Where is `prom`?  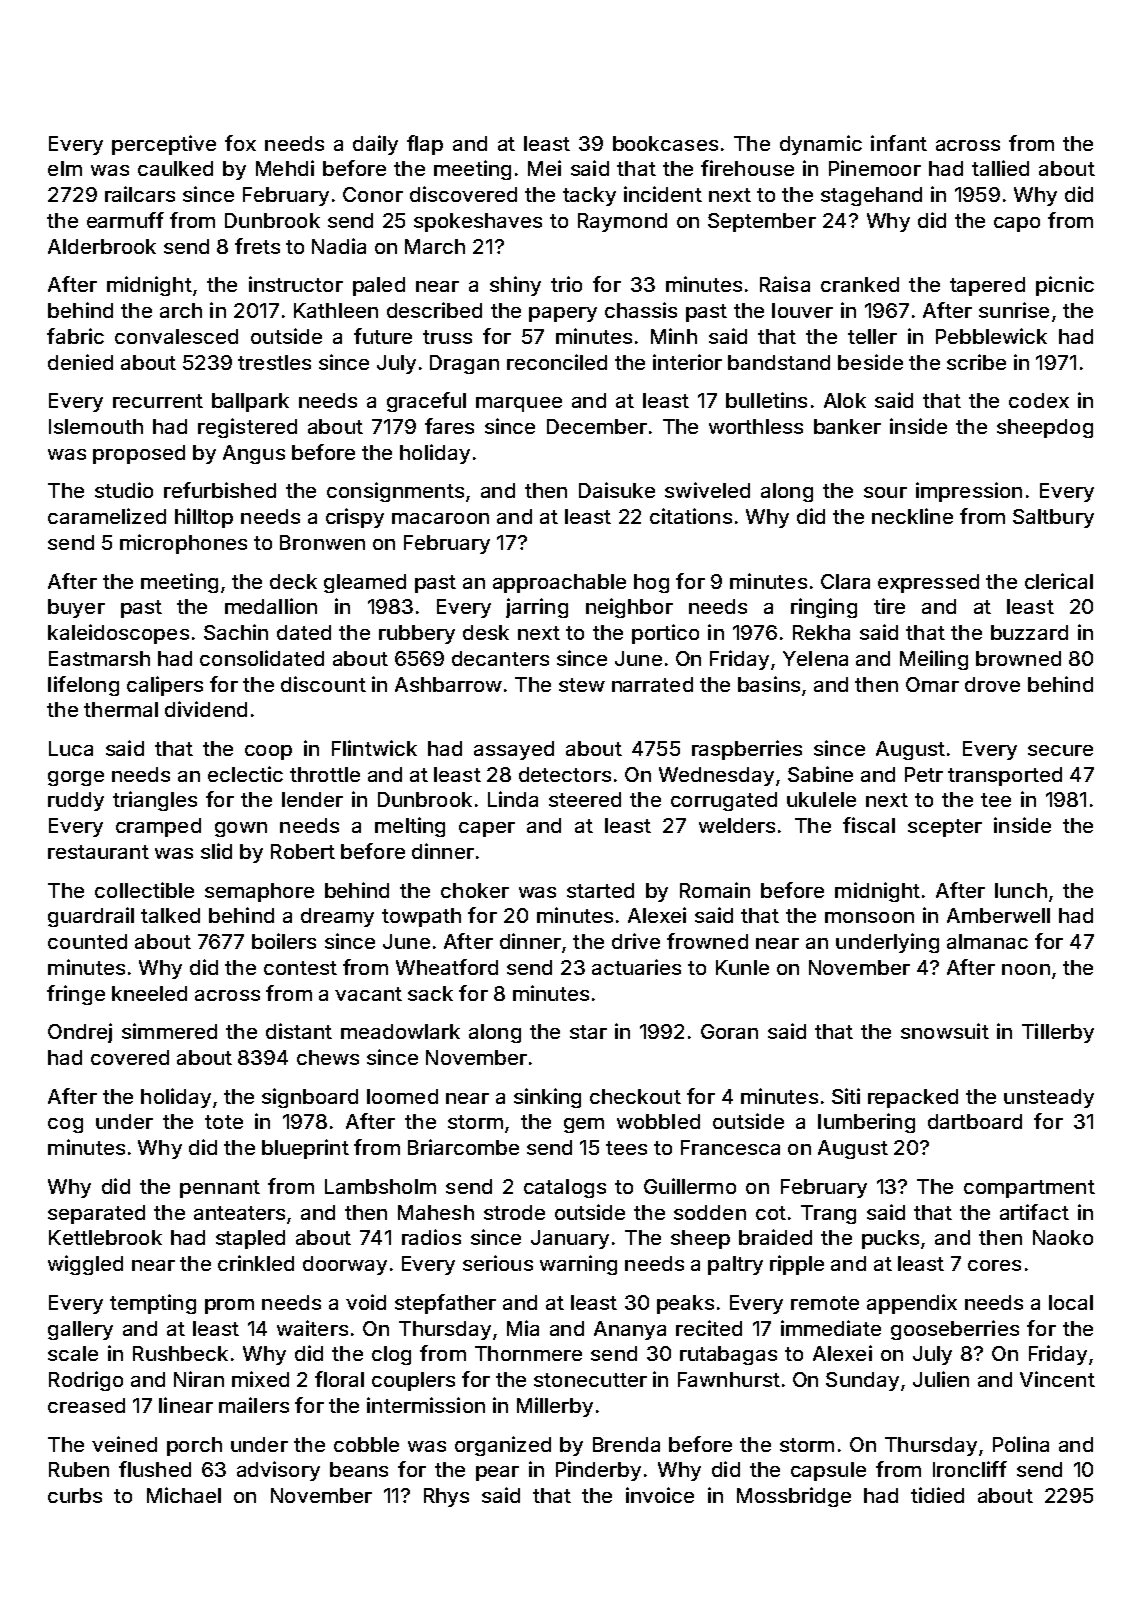 prom is located at coordinates (229, 1306).
